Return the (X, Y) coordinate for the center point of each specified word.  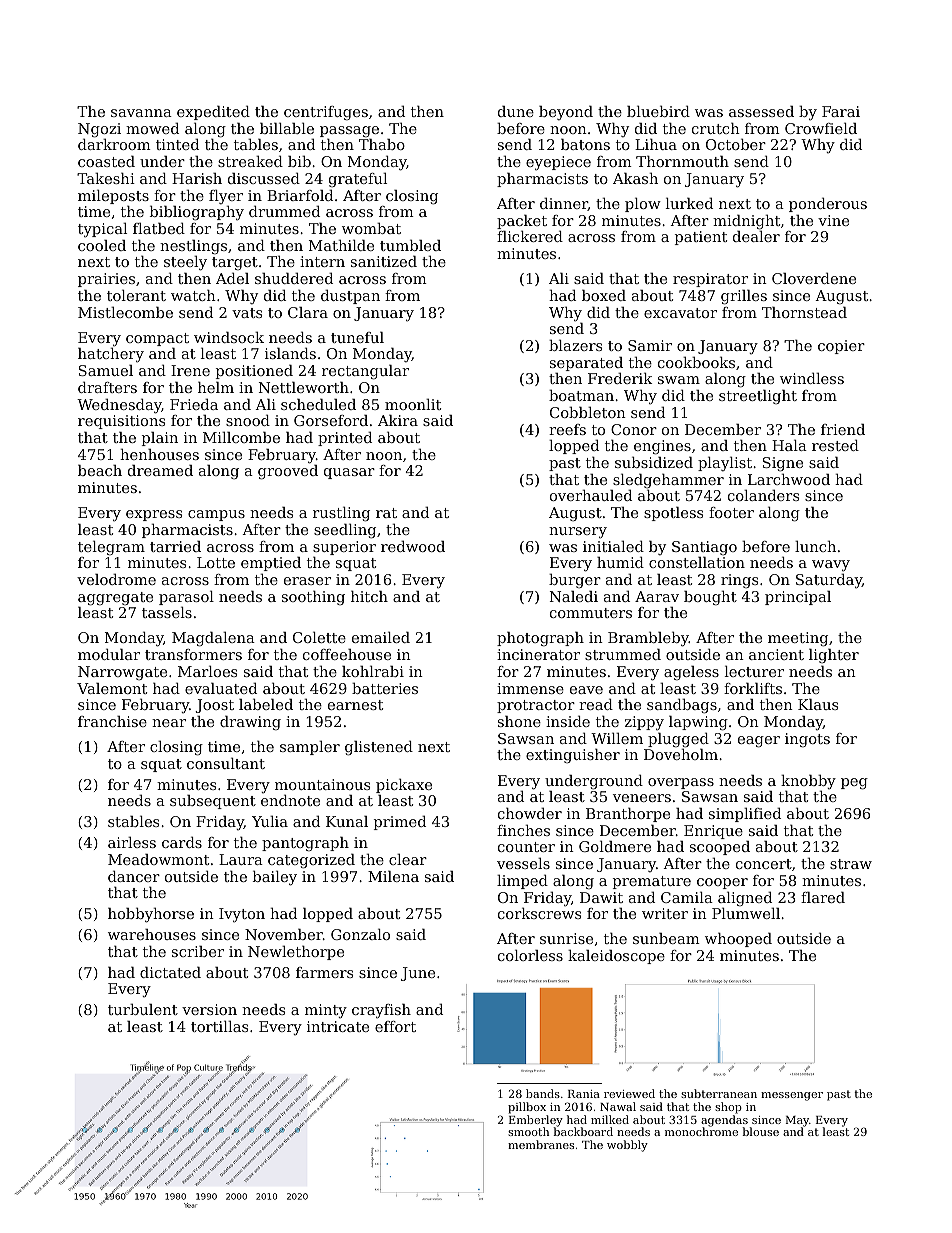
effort (395, 1026)
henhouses (159, 454)
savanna (141, 113)
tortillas (219, 1026)
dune (516, 111)
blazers (575, 345)
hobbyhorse (151, 915)
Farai (841, 111)
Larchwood (789, 479)
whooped (738, 940)
